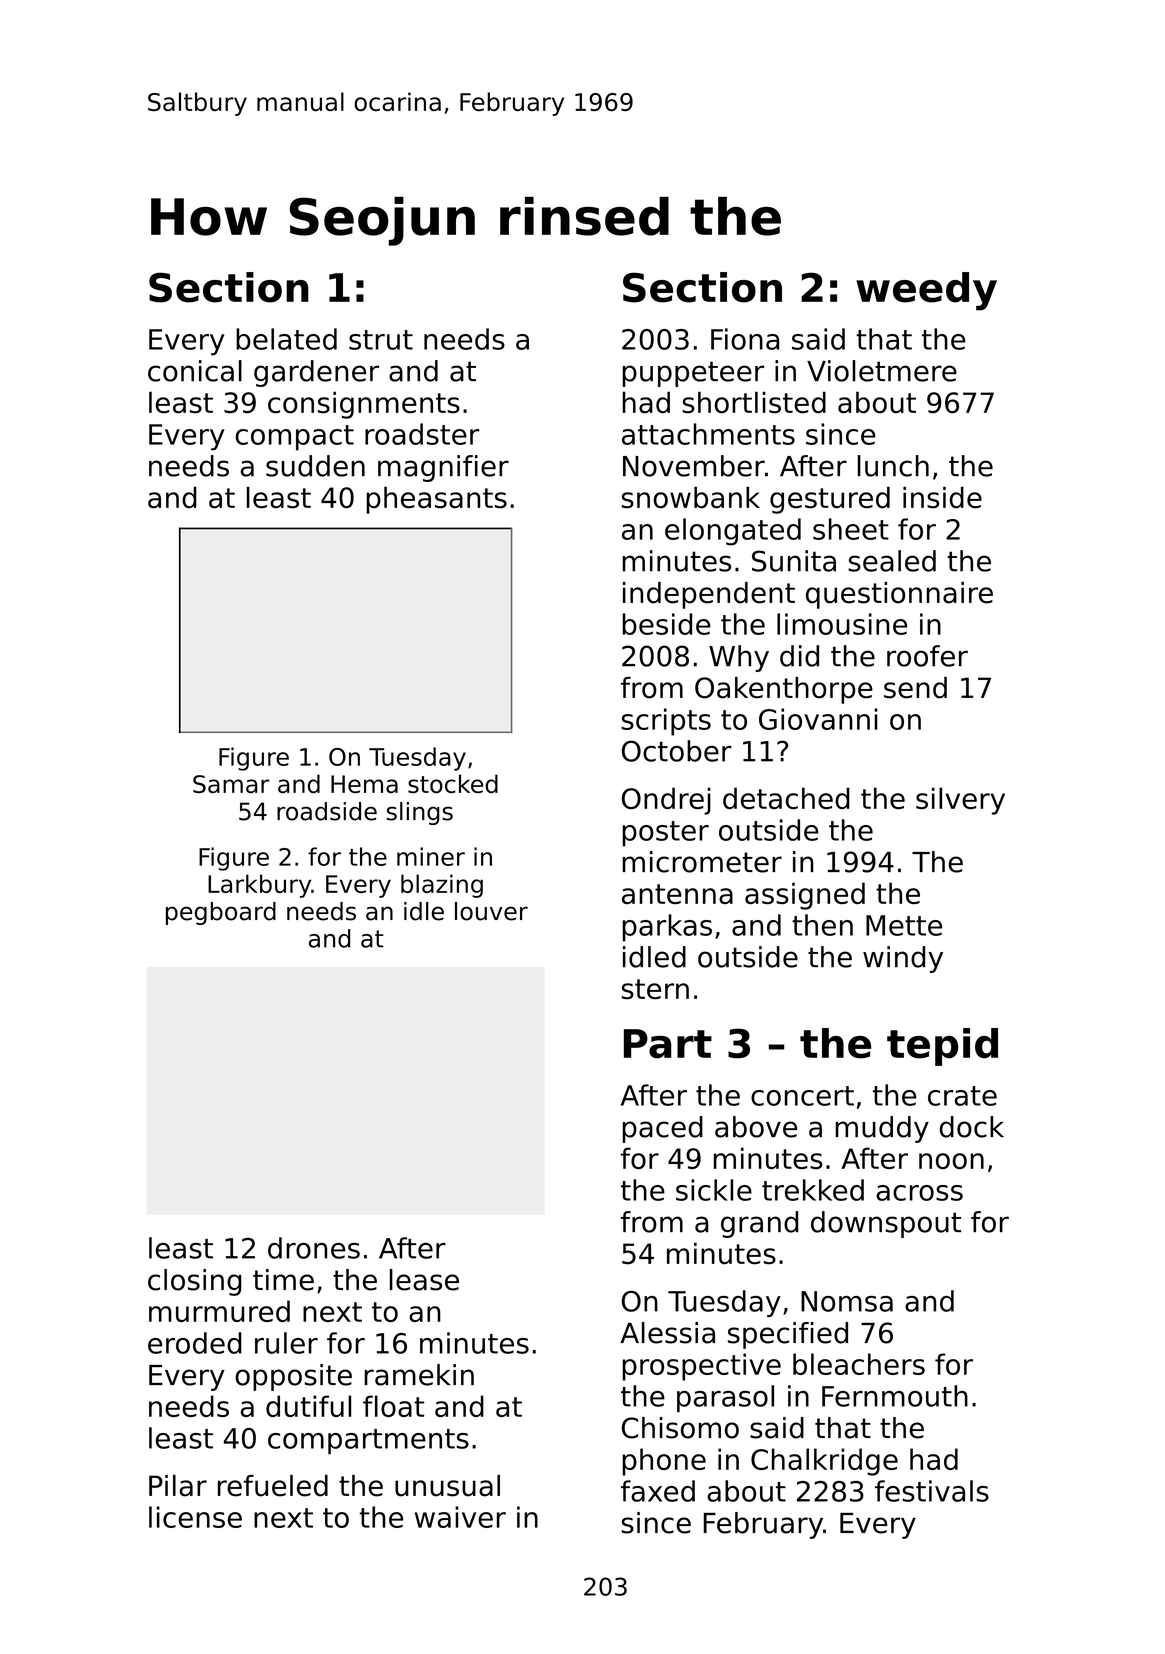  I want to click on refueled, so click(273, 1486).
